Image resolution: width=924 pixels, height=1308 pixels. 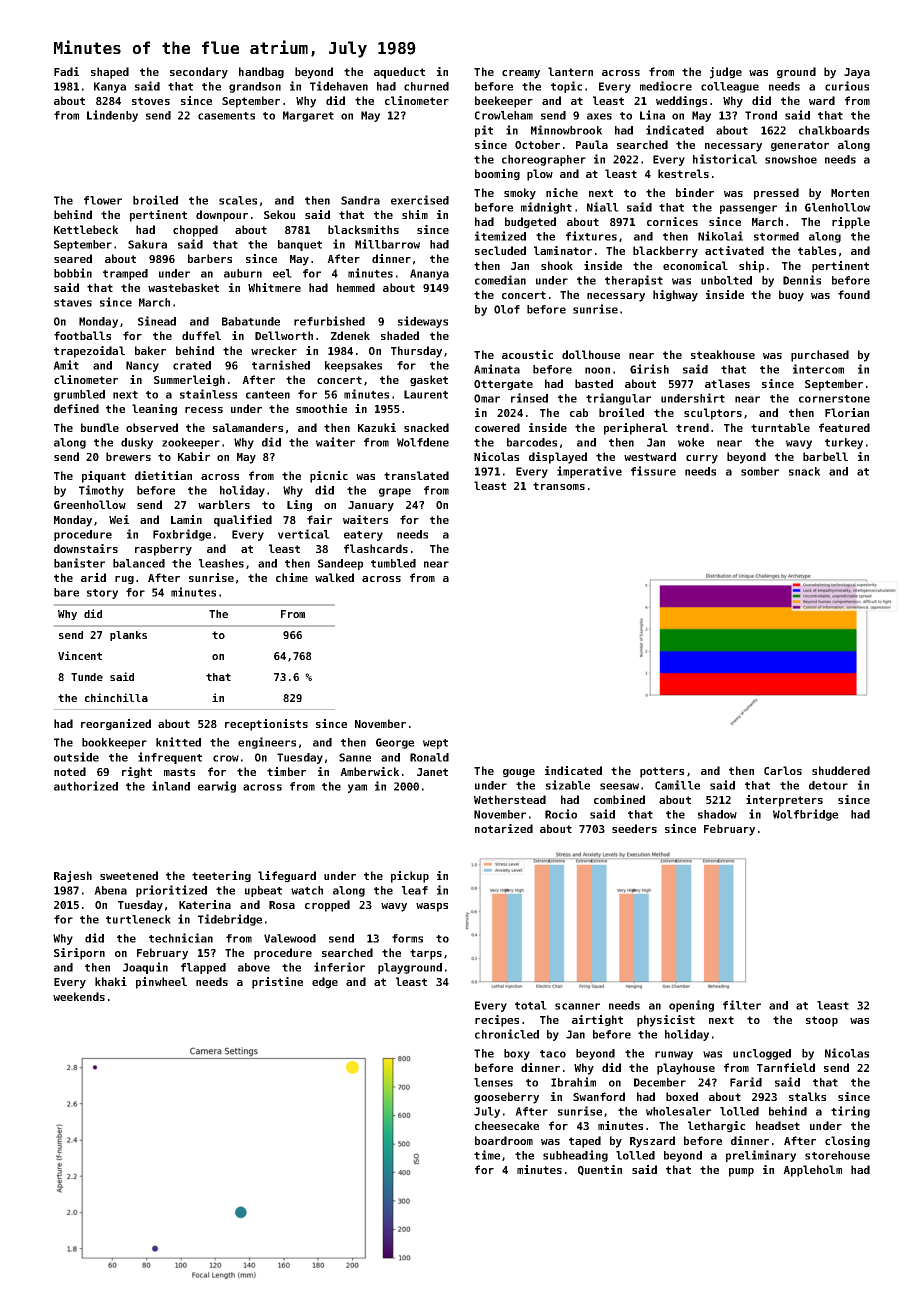 What do you see at coordinates (407, 938) in the image?
I see `forms` at bounding box center [407, 938].
